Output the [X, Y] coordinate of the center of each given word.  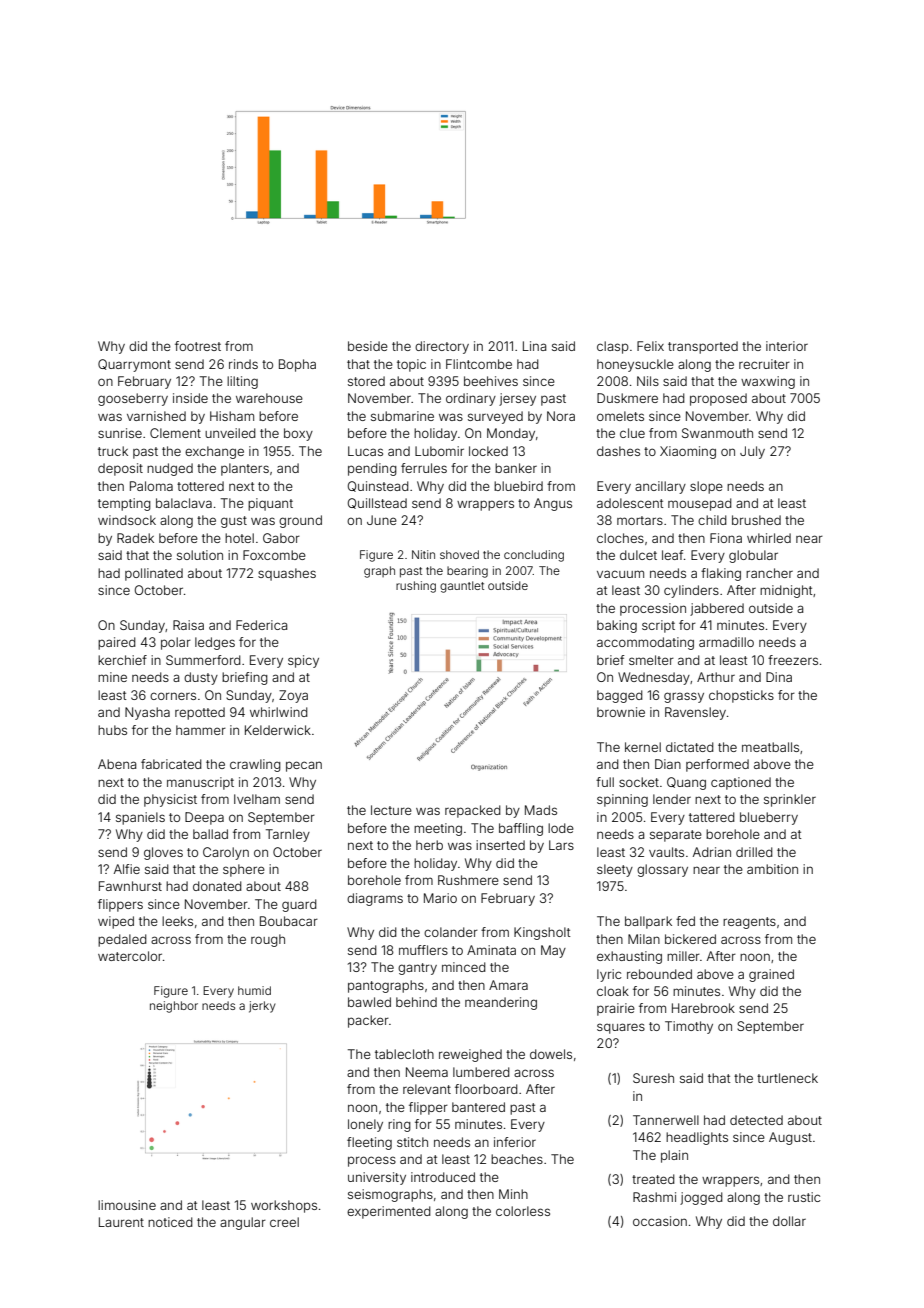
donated [217, 886]
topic [411, 365]
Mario [440, 898]
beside [368, 346]
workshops [284, 1206]
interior [787, 346]
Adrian [712, 852]
